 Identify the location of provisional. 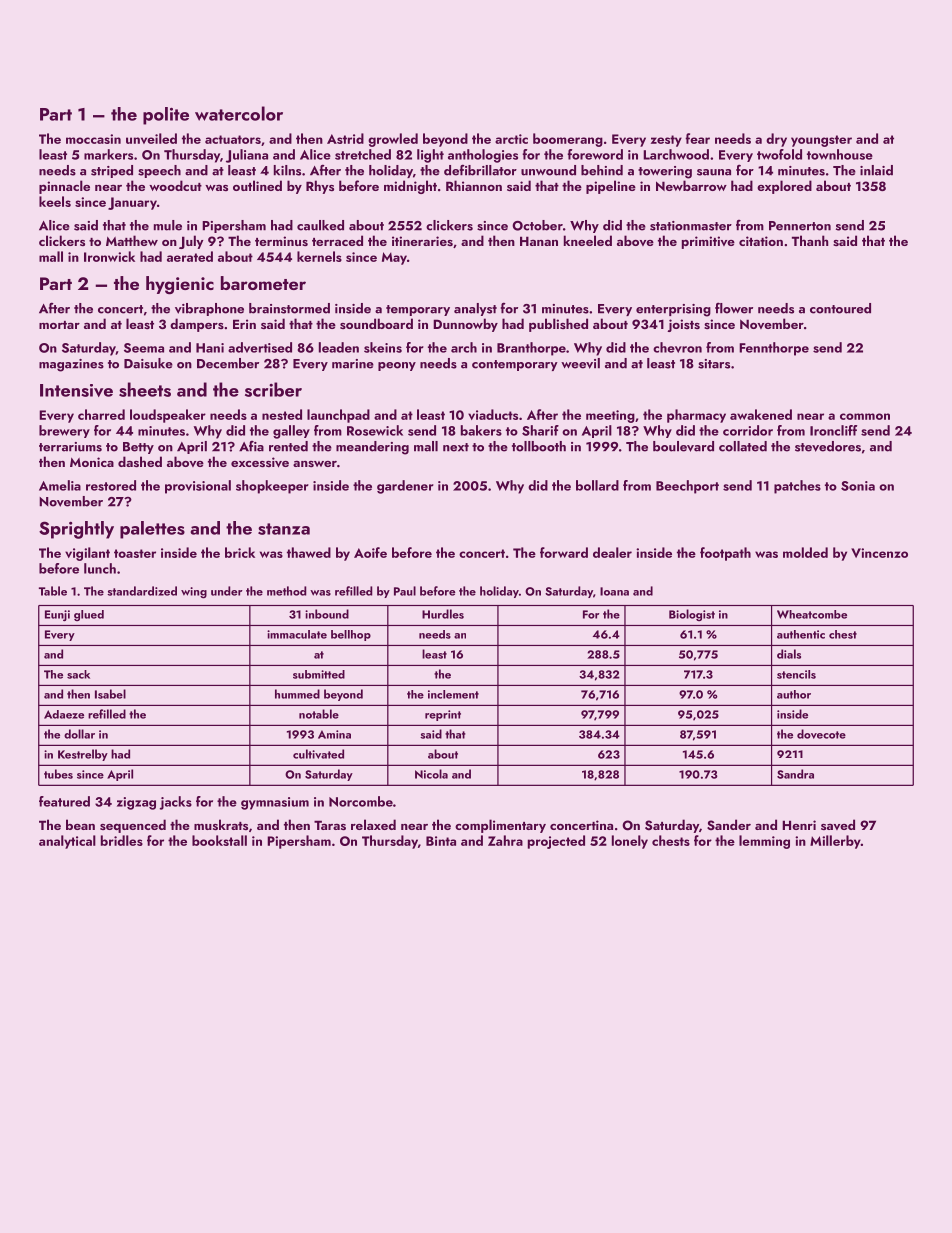
(198, 487).
